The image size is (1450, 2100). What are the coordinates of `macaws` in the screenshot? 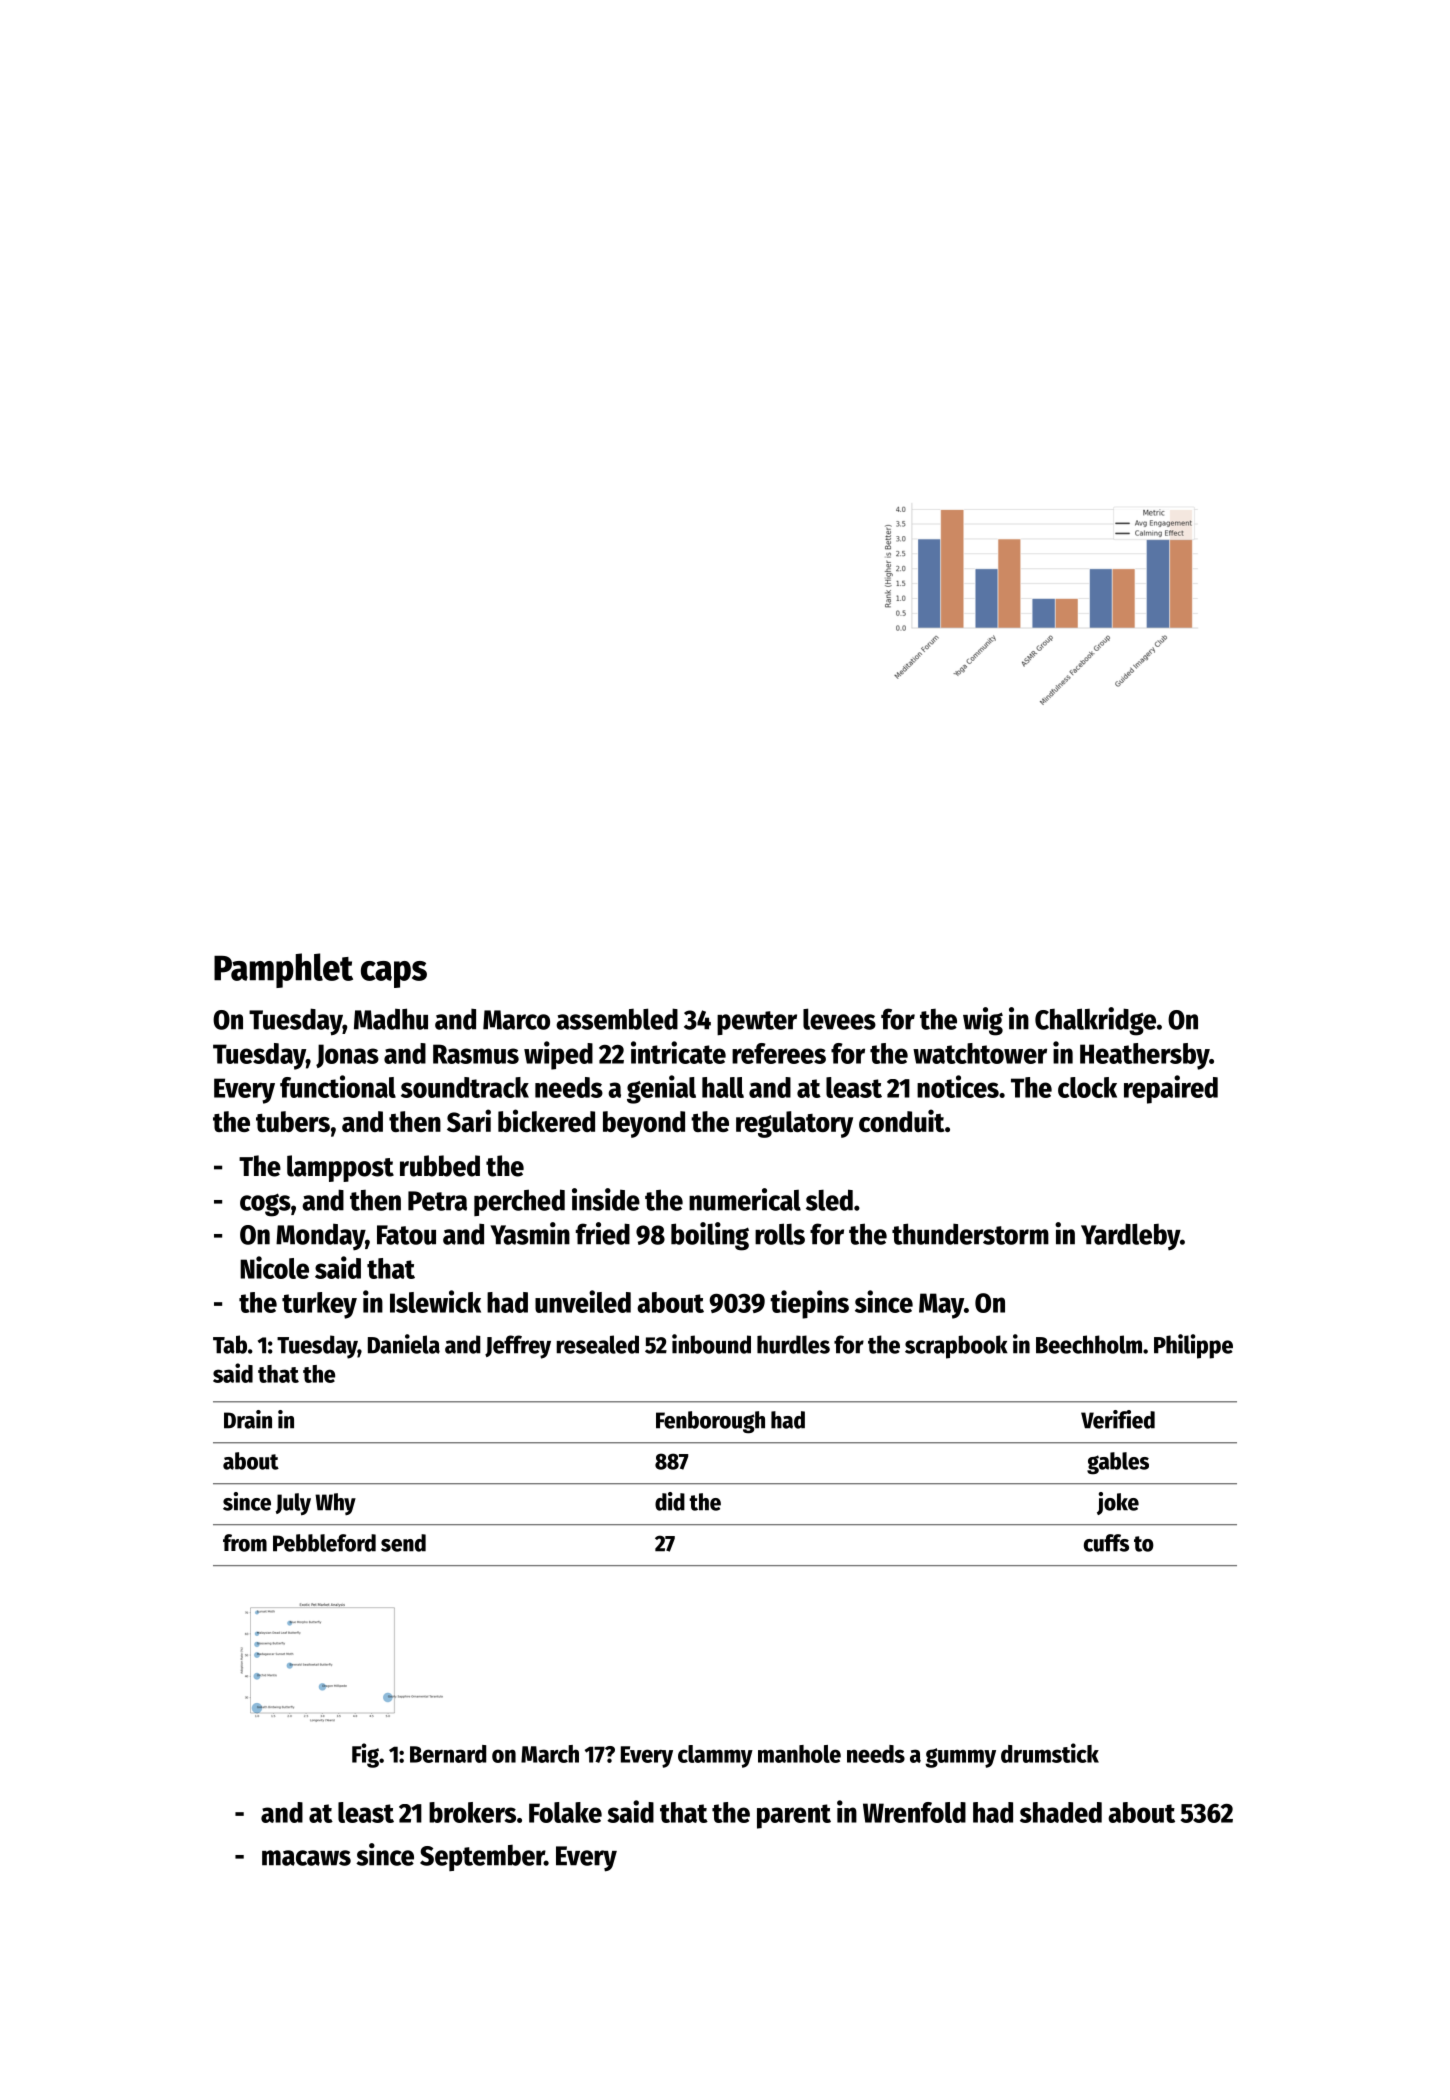 It's located at (306, 1858).
